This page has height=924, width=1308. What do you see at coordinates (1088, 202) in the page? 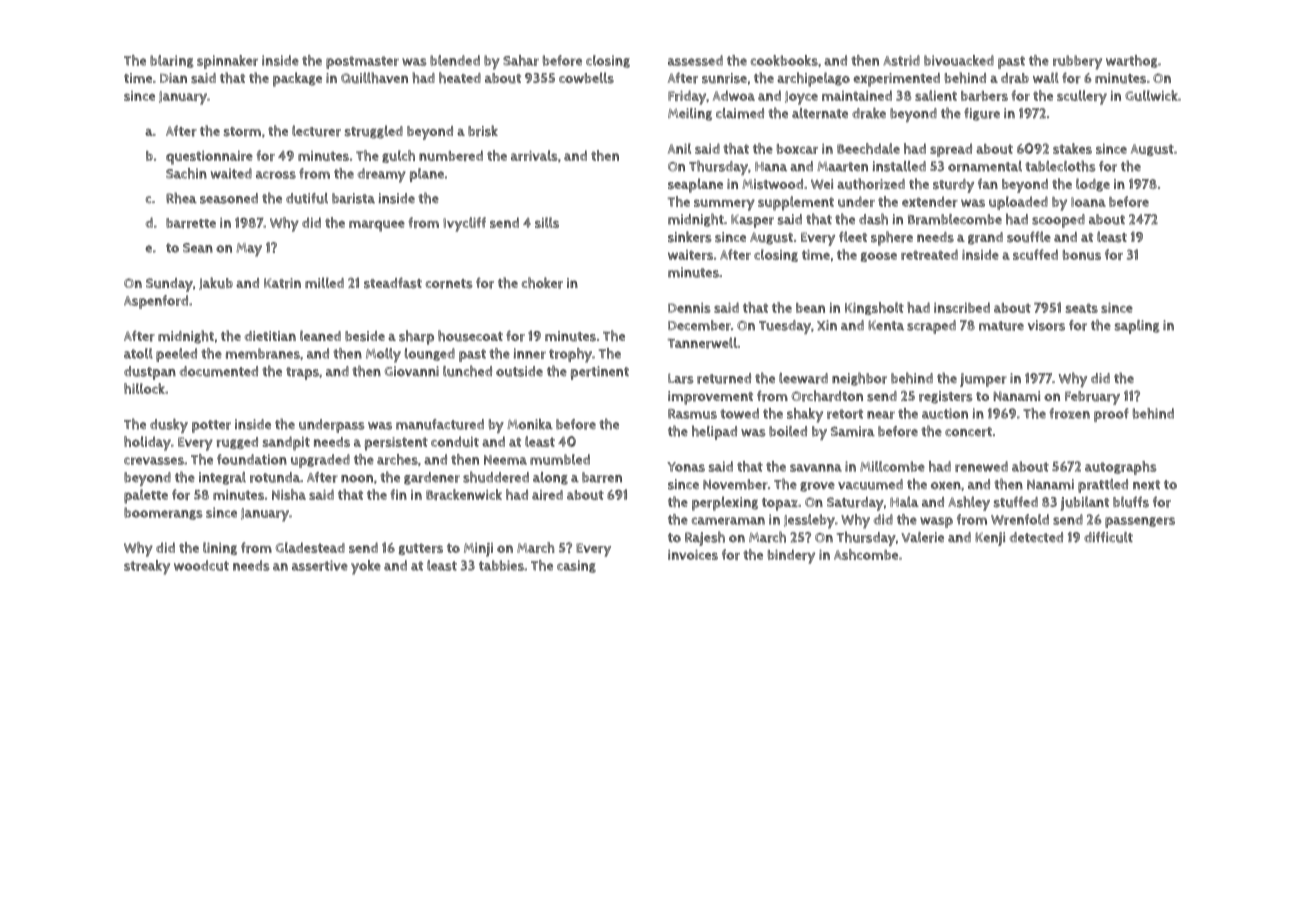
I see `Ioana` at bounding box center [1088, 202].
